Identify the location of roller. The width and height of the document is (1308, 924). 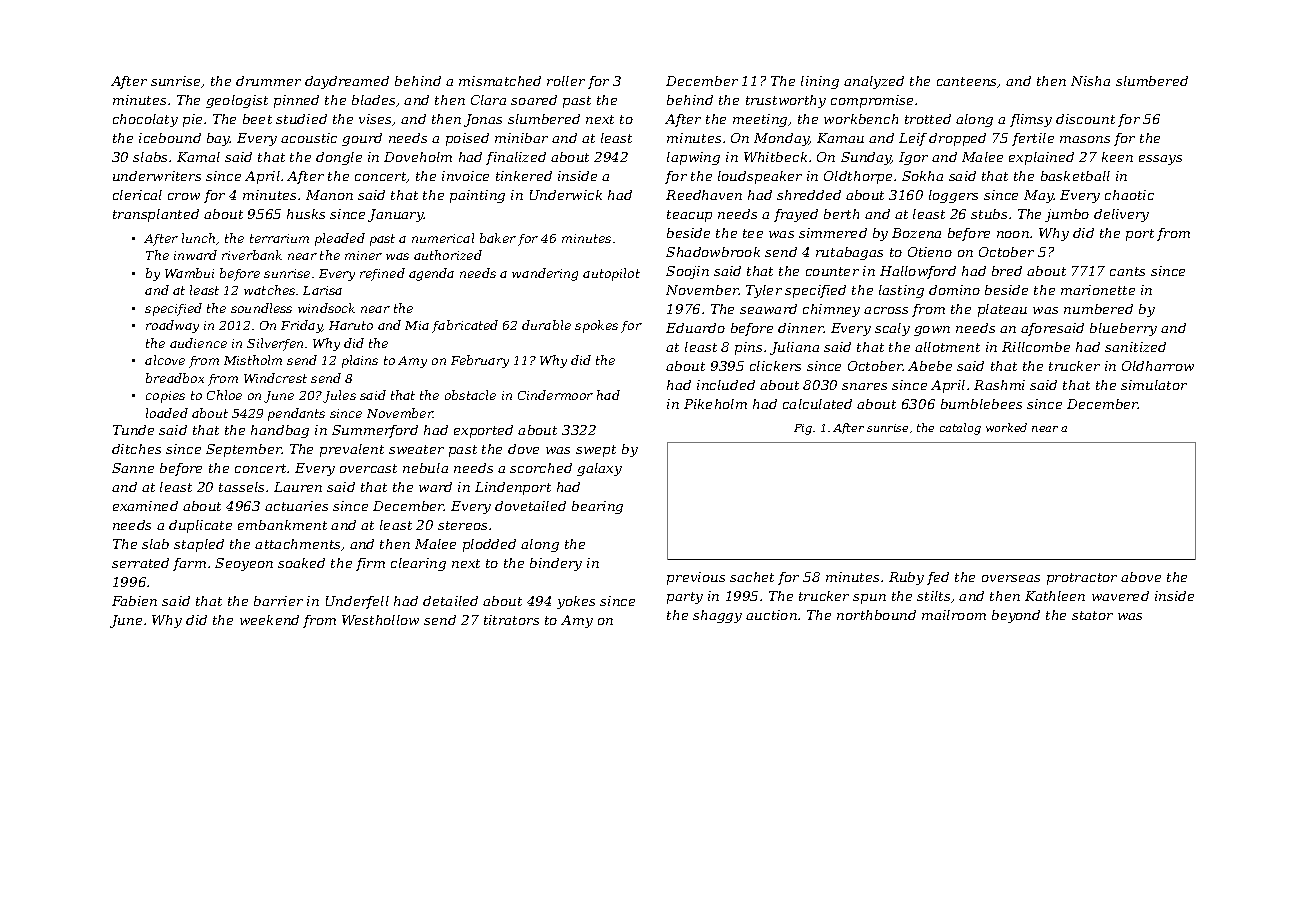
(566, 81).
